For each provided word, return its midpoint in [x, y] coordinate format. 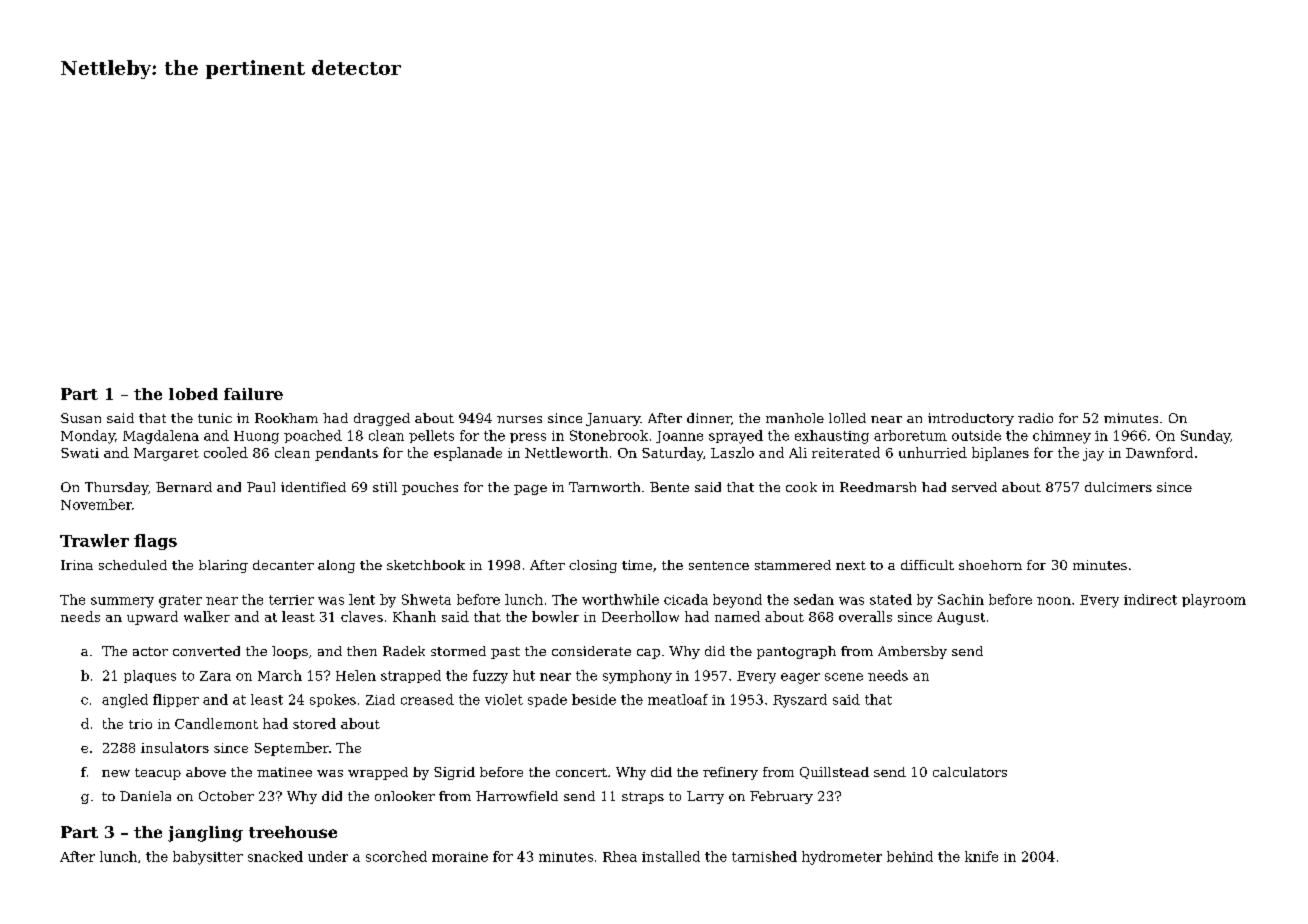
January [613, 419]
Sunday [1205, 437]
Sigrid [454, 773]
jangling [205, 834]
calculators [970, 772]
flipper [176, 700]
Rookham [286, 418]
